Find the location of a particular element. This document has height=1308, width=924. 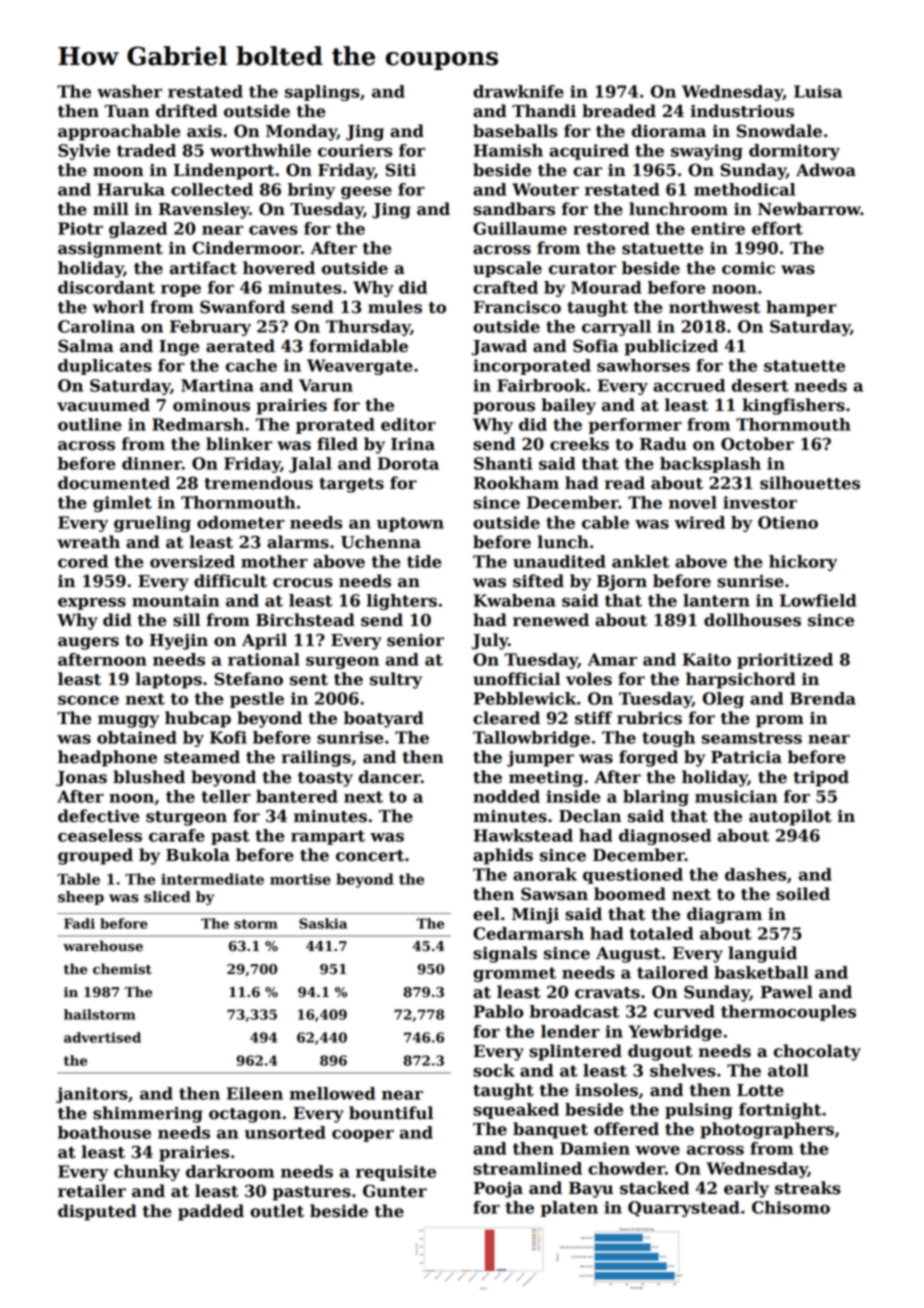

drawknife is located at coordinates (518, 91).
